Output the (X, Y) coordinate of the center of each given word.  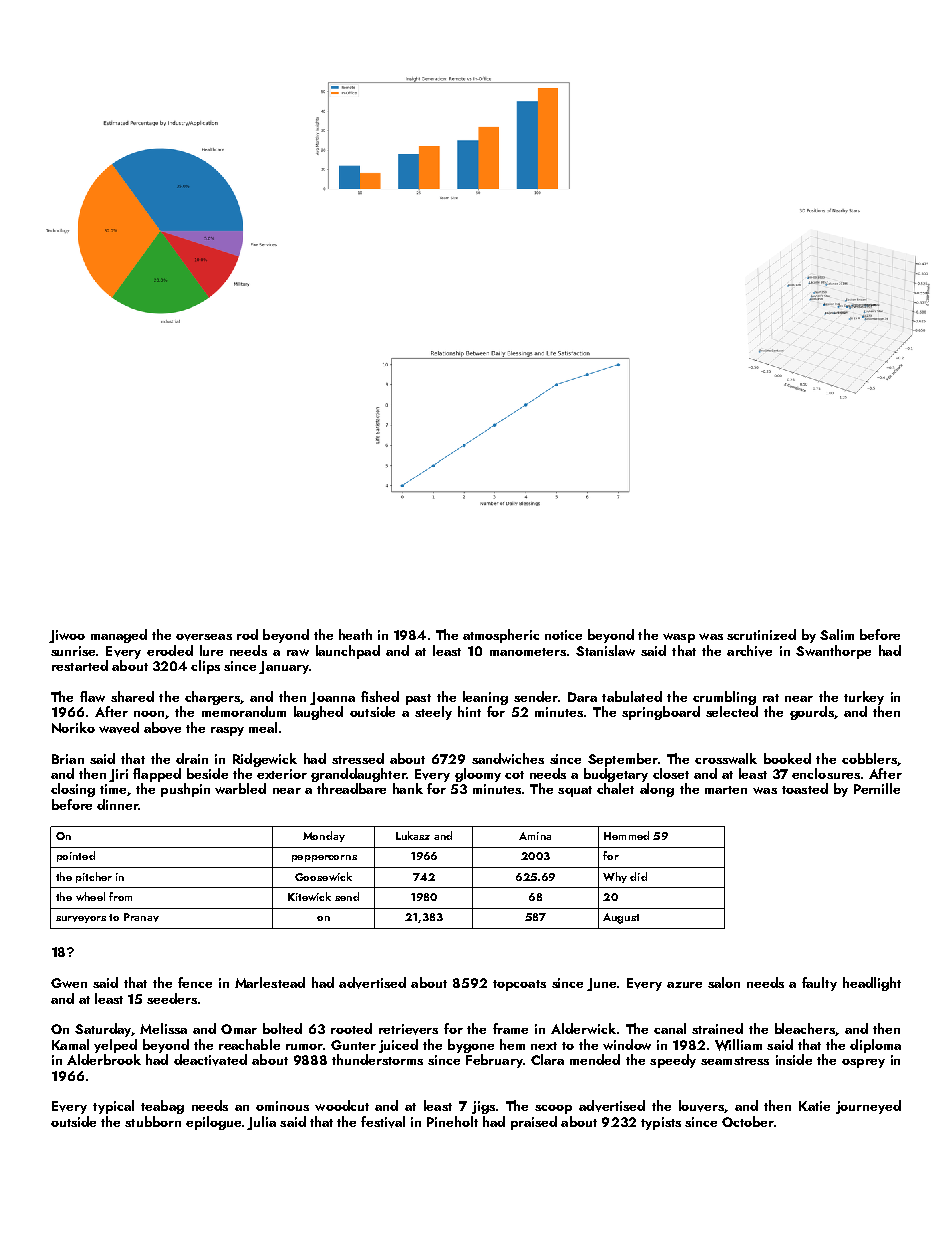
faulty (819, 984)
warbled (240, 788)
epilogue (213, 1123)
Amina (535, 836)
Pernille (877, 788)
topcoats (519, 985)
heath (355, 634)
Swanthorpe (833, 652)
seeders (172, 998)
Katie (814, 1106)
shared (132, 696)
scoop (553, 1109)
